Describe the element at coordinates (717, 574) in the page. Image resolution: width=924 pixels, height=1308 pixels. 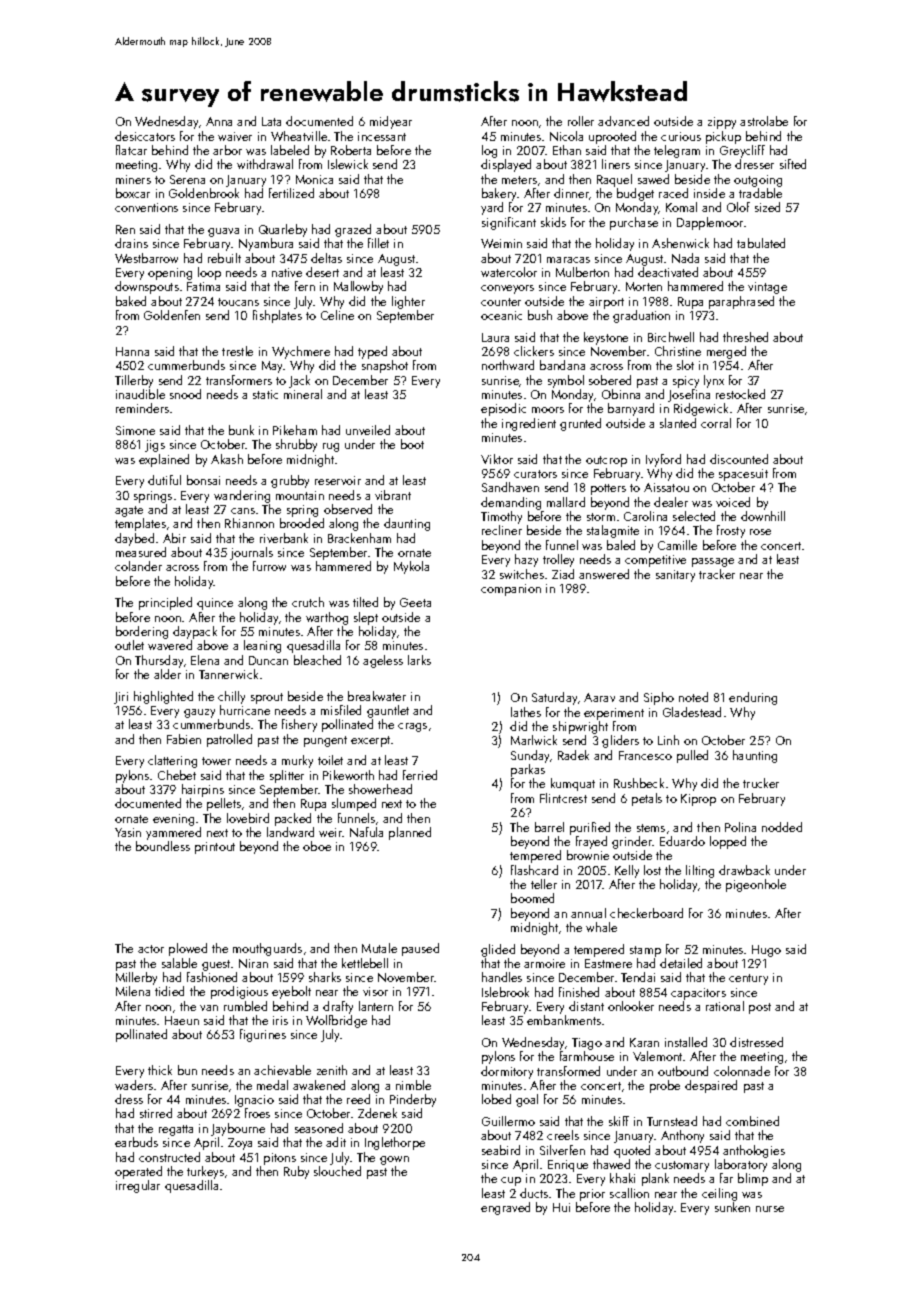
I see `tracker` at that location.
